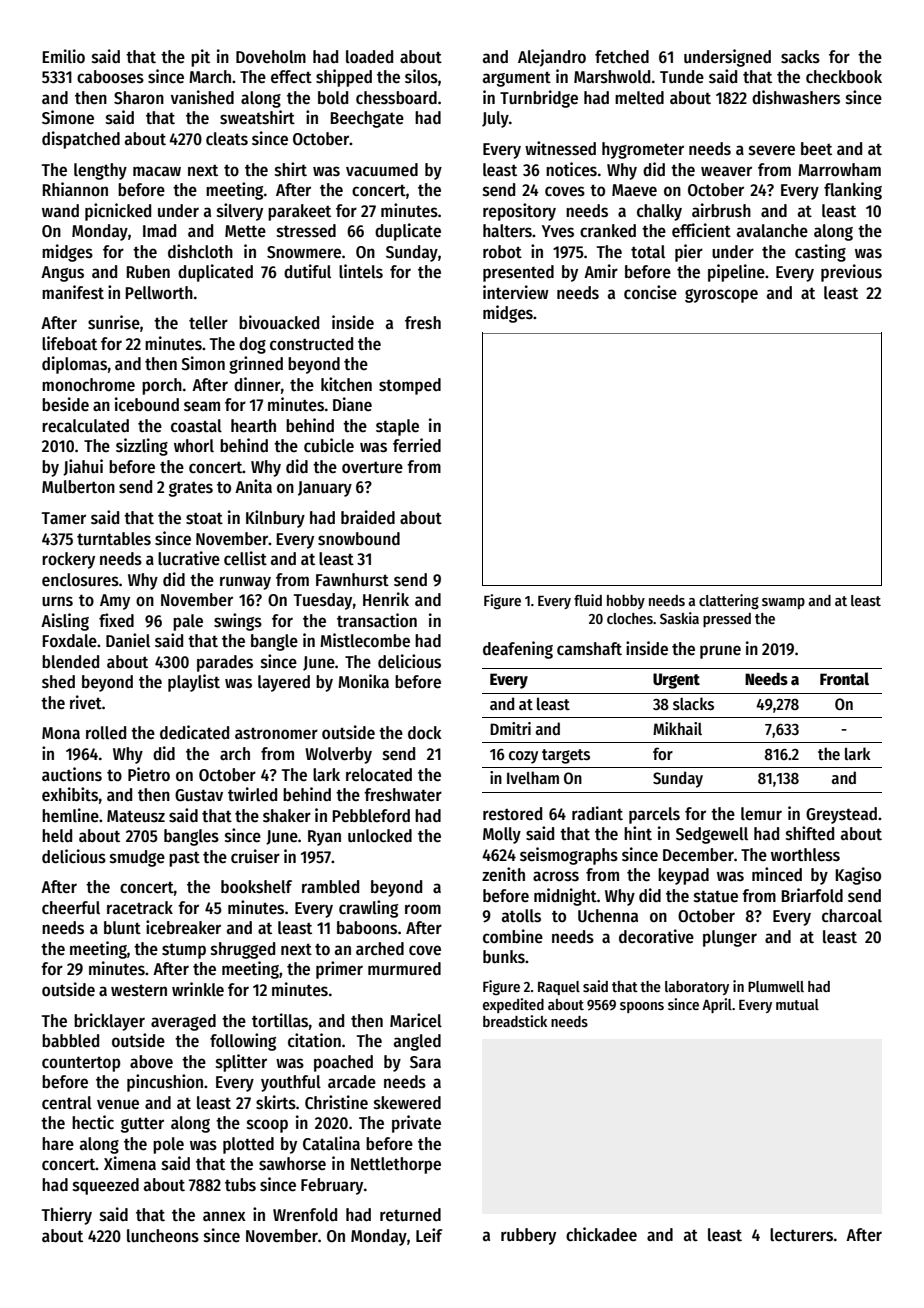 Image resolution: width=924 pixels, height=1308 pixels. Describe the element at coordinates (797, 1004) in the screenshot. I see `mutual` at that location.
